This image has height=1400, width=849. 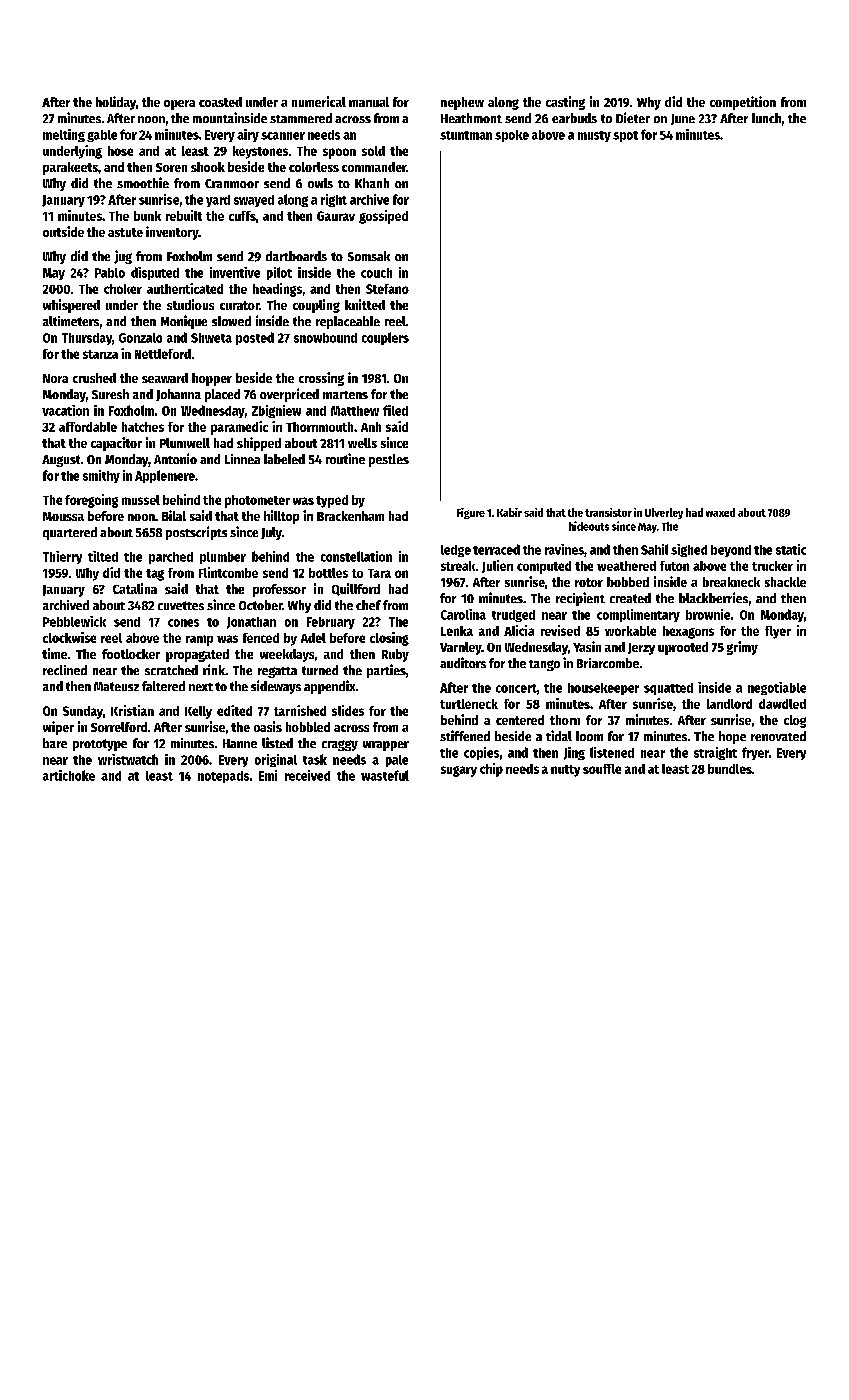 I want to click on spoke, so click(x=512, y=136).
